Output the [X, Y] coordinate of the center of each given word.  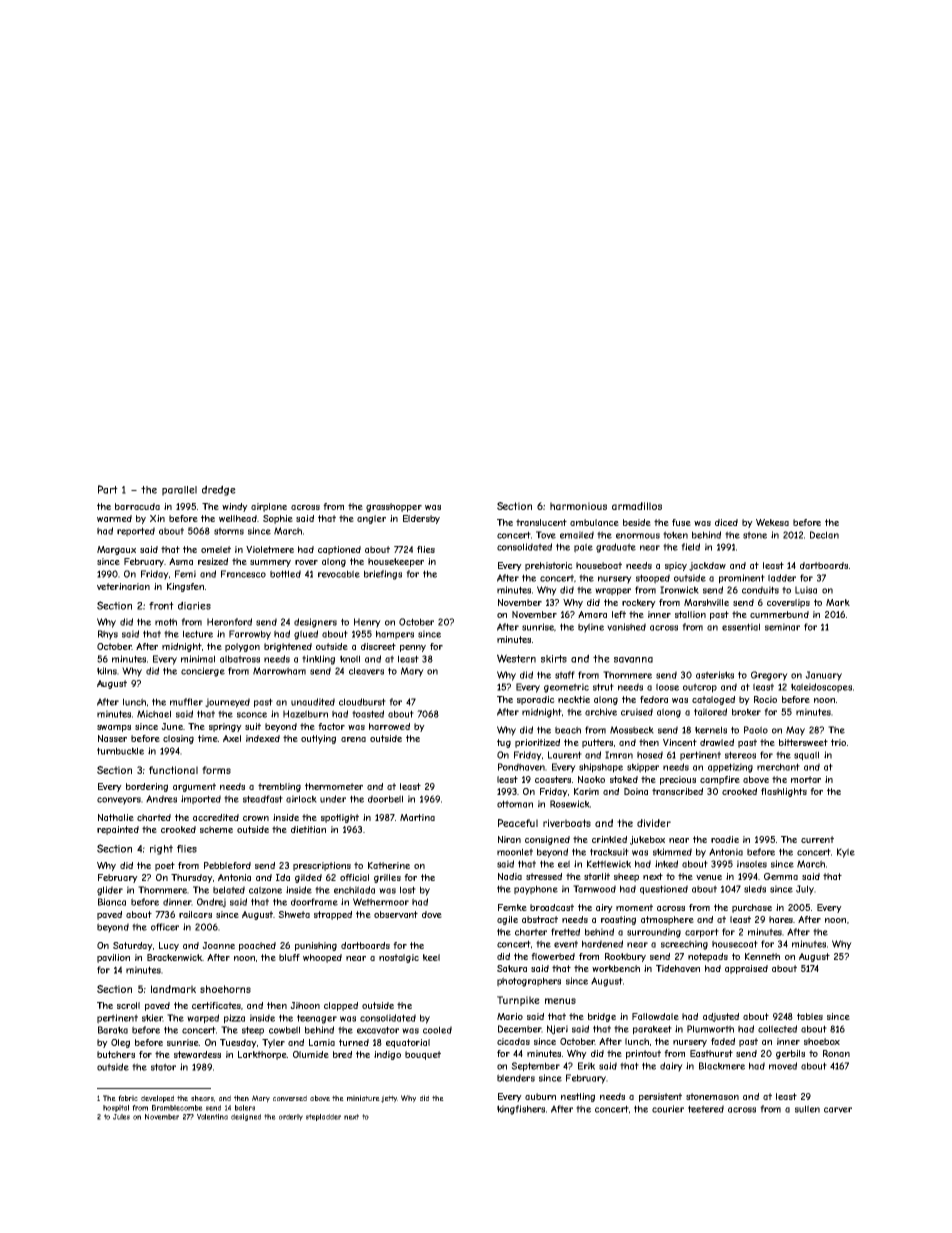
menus [560, 1001]
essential [741, 627]
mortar [806, 779]
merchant [778, 767]
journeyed [227, 703]
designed [246, 1117]
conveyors [119, 801]
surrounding [654, 933]
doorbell [385, 799]
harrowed [389, 726]
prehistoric [549, 566]
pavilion [113, 958]
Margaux [116, 550]
